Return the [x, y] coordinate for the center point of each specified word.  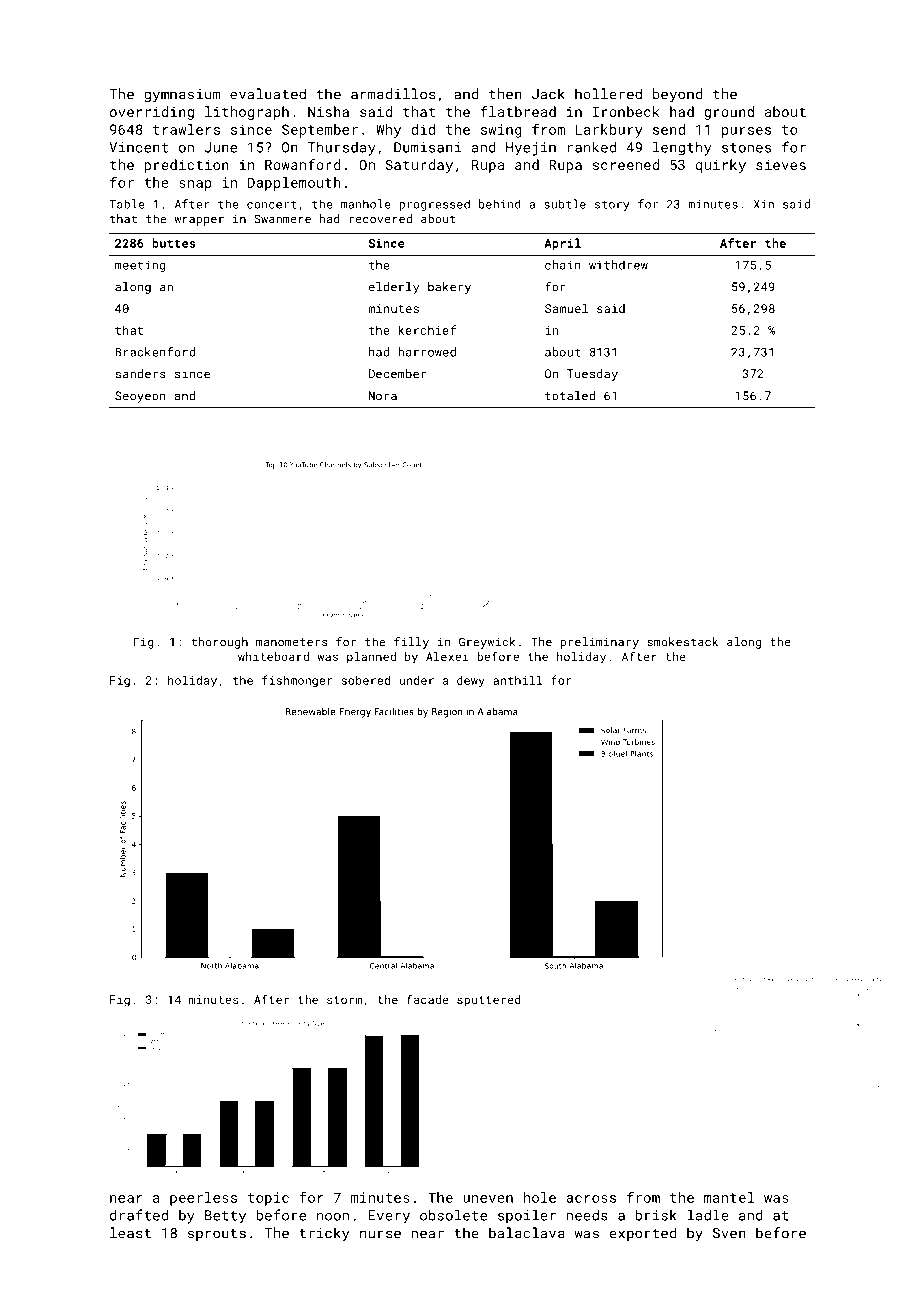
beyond [677, 95]
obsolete [453, 1215]
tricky [324, 1234]
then [505, 94]
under [416, 680]
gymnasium [182, 96]
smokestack [682, 642]
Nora [383, 396]
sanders [140, 374]
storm [344, 1000]
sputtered [489, 1001]
